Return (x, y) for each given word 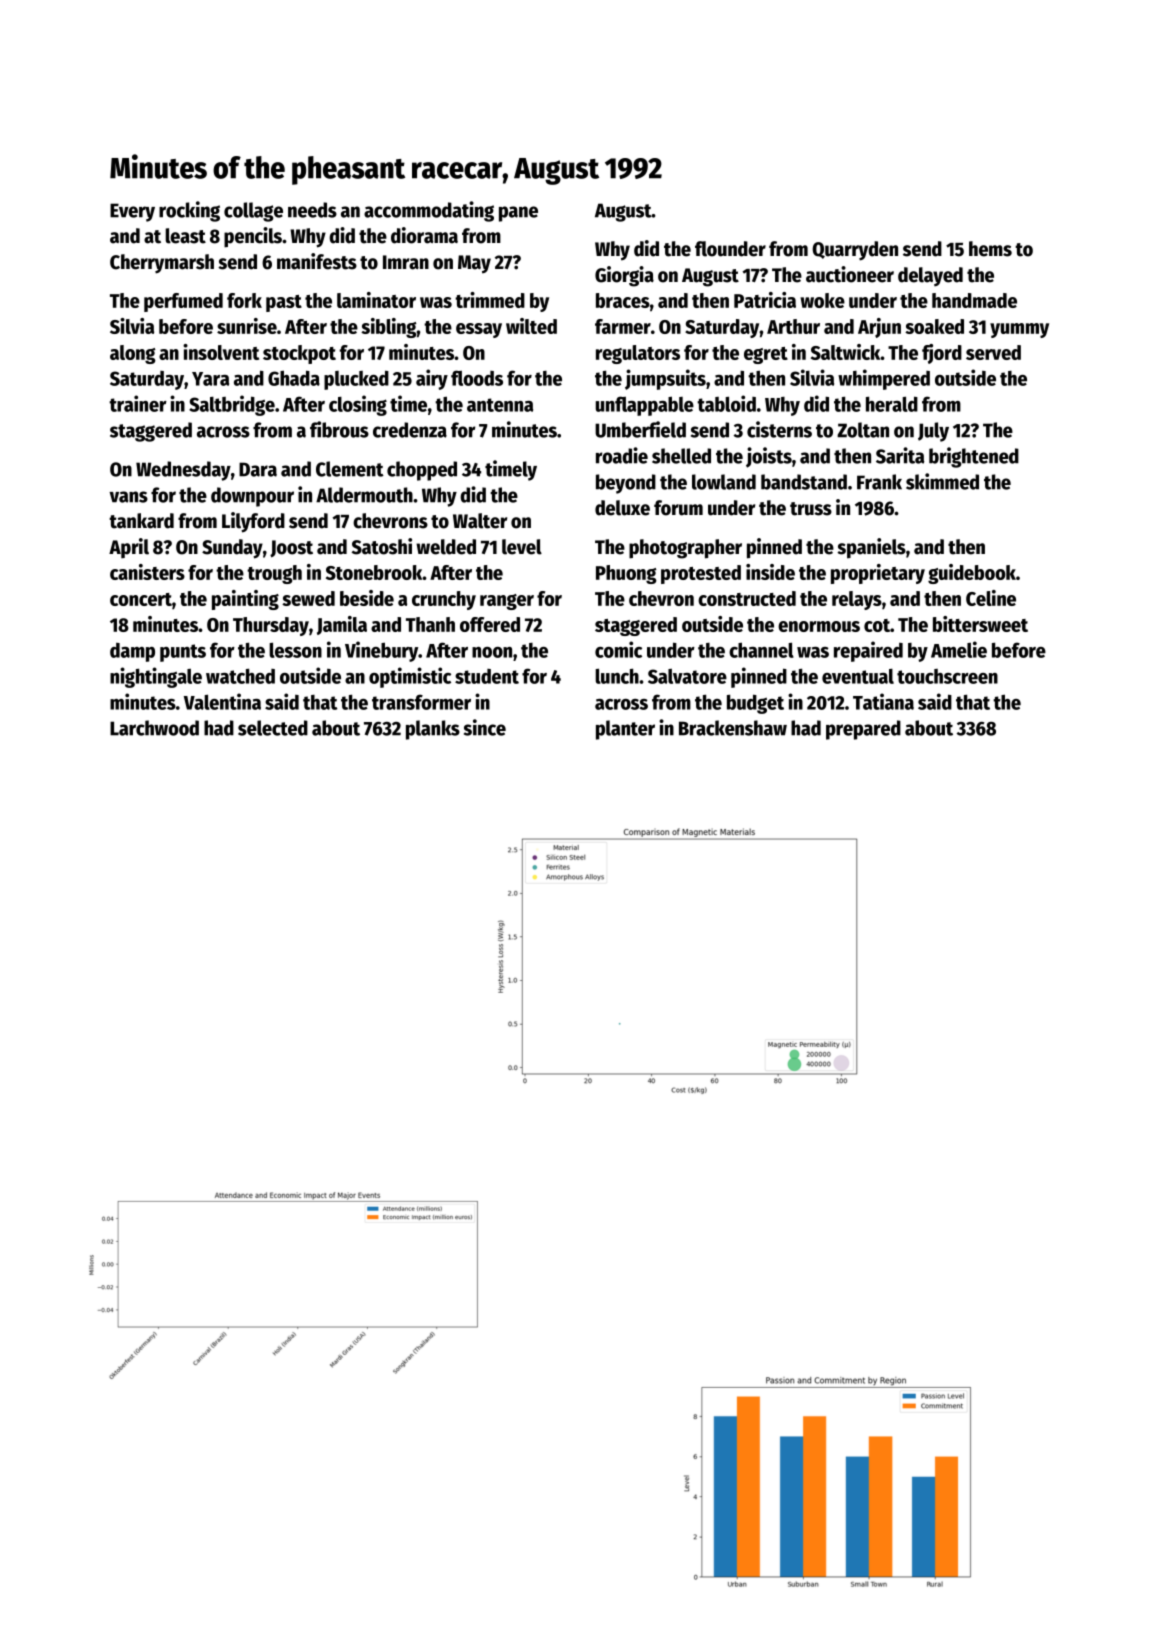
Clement (350, 469)
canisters (147, 572)
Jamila (342, 625)
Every (132, 212)
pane (518, 214)
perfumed (183, 302)
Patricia (765, 300)
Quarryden (855, 251)
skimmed (942, 481)
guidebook (972, 574)
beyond (626, 484)
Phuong (626, 574)
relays (857, 600)
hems (990, 249)
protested (701, 574)
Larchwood (154, 728)
